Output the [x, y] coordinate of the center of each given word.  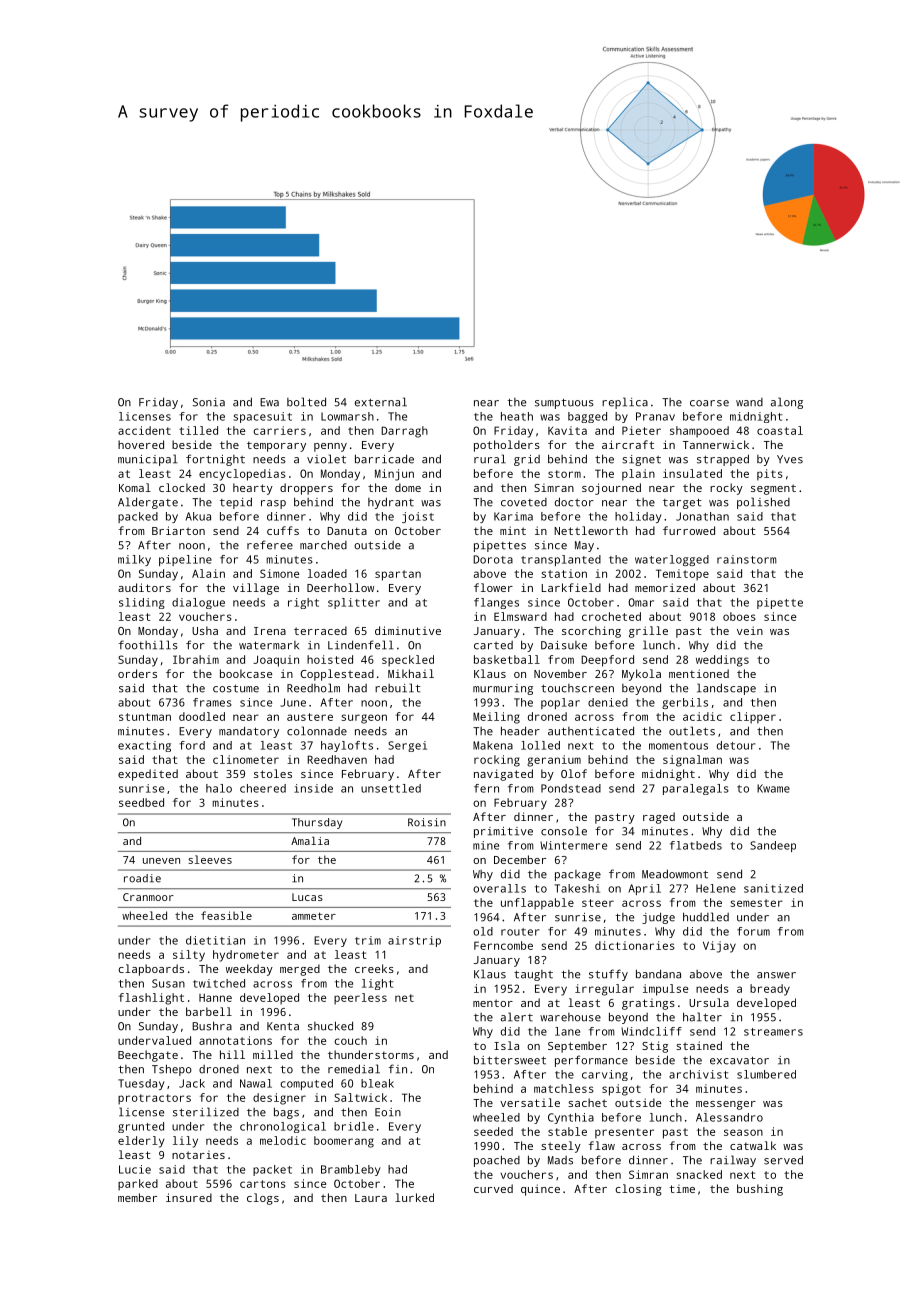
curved [493, 1188]
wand [749, 402]
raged [659, 818]
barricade [384, 459]
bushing [760, 1190]
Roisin [427, 822]
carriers [279, 430]
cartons [263, 1184]
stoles [273, 773]
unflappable [537, 904]
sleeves [210, 859]
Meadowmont [675, 874]
